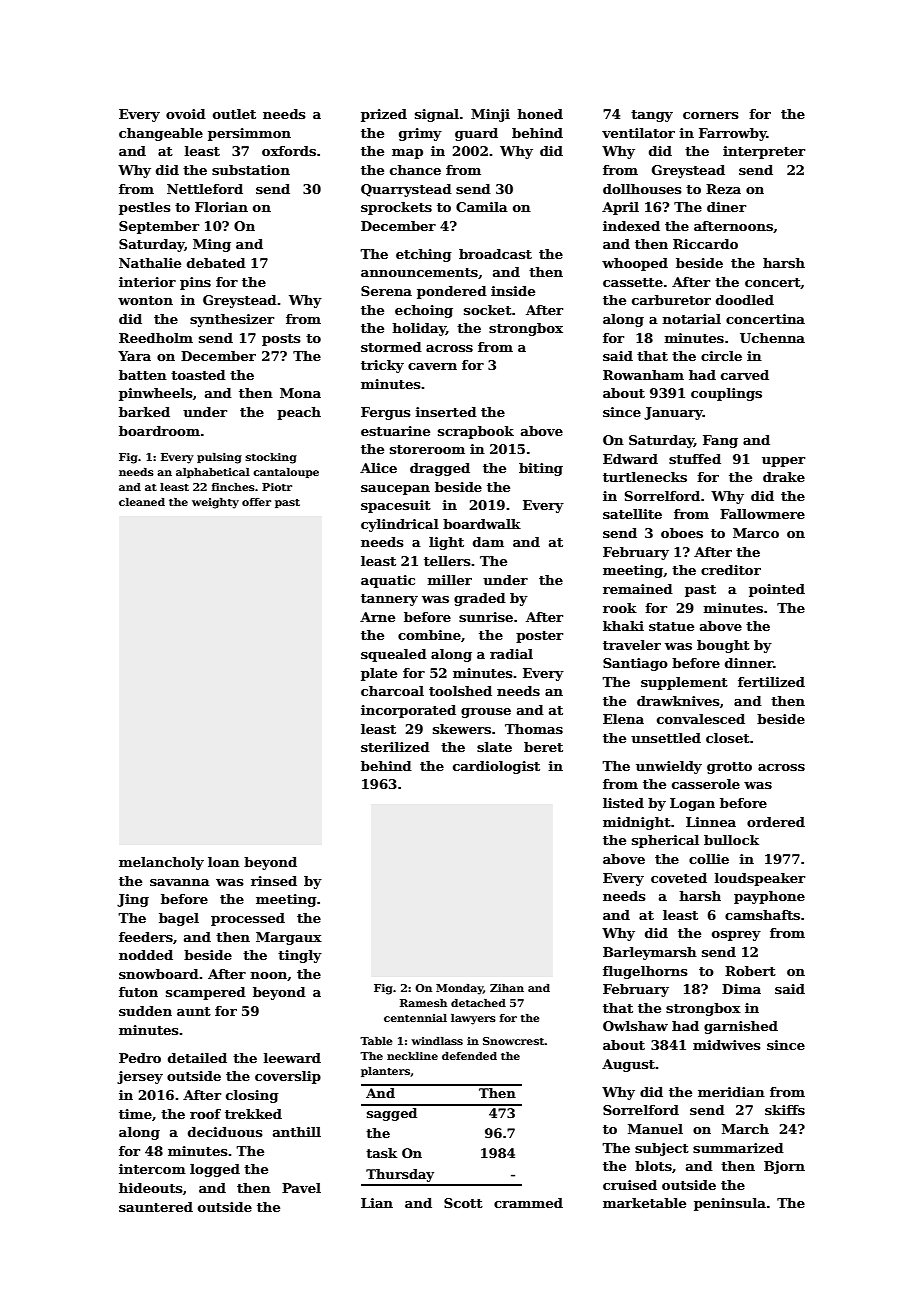 The height and width of the screenshot is (1308, 924). What do you see at coordinates (762, 915) in the screenshot?
I see `camshafts` at bounding box center [762, 915].
